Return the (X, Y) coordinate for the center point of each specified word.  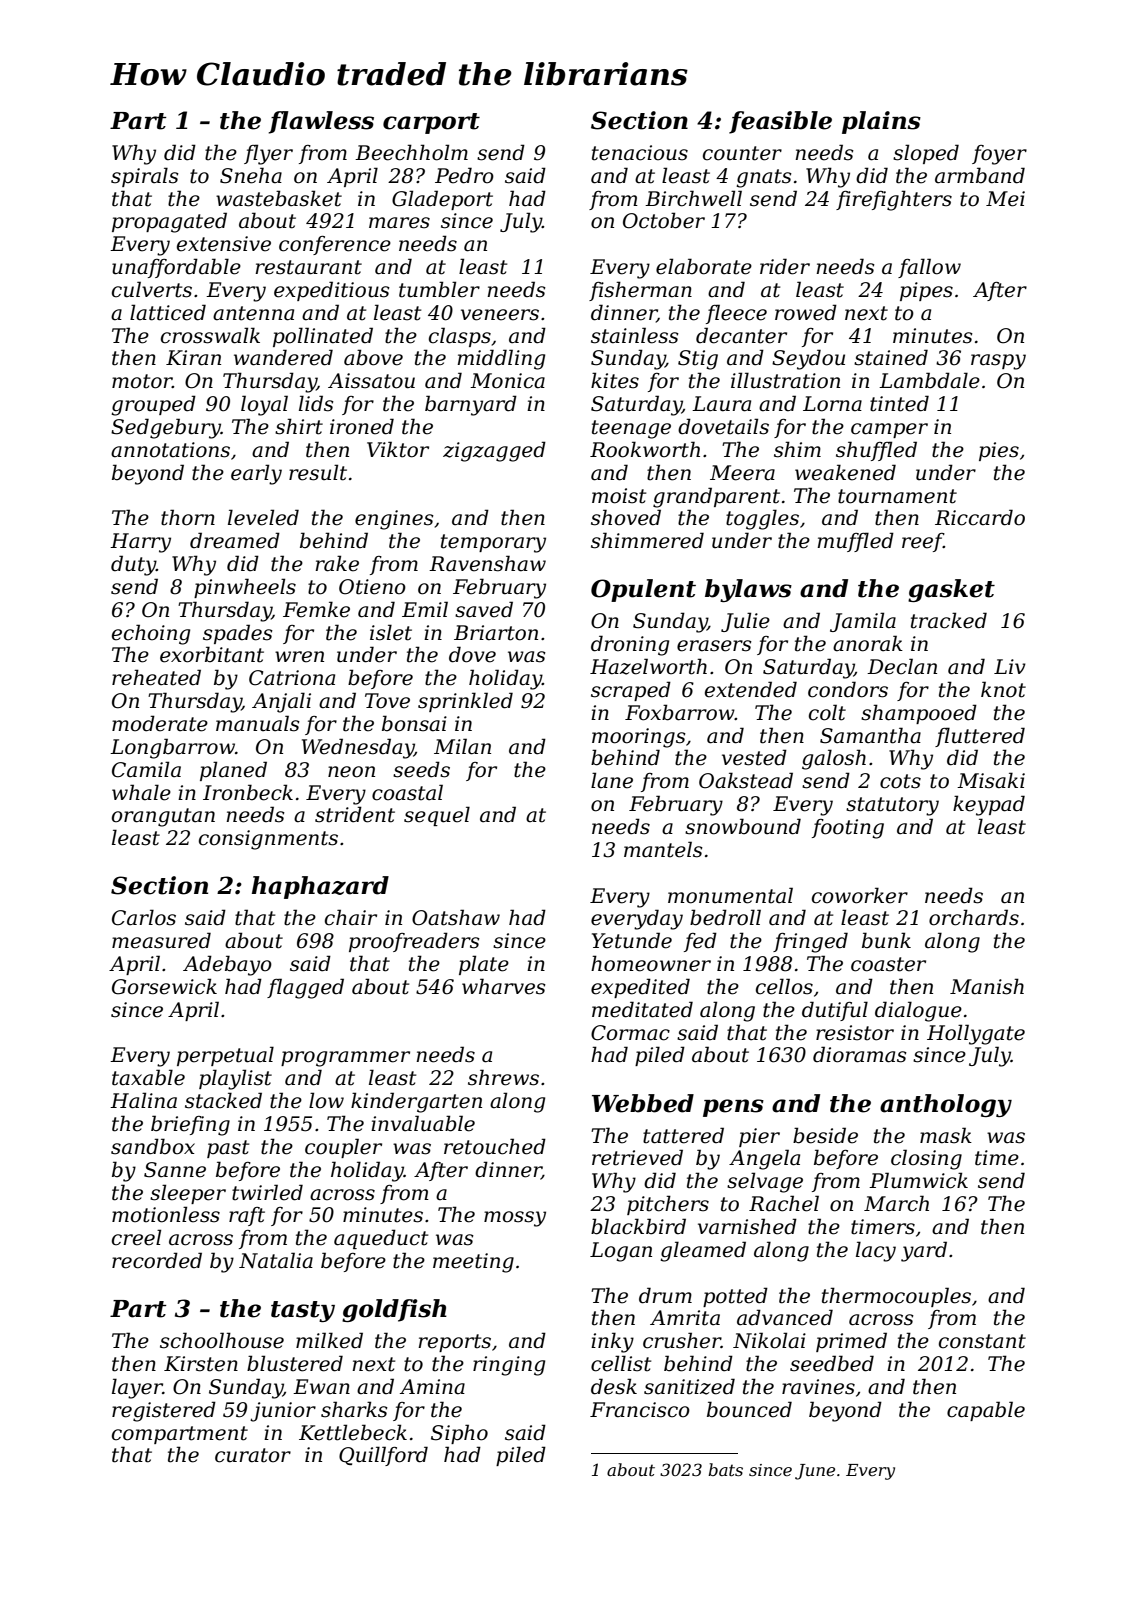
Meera (742, 473)
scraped (631, 691)
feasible (780, 122)
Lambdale (929, 380)
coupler (343, 1148)
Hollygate (976, 1034)
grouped (153, 405)
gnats (764, 178)
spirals (145, 177)
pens (733, 1108)
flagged (305, 988)
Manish (987, 986)
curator (253, 1455)
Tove (387, 701)
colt (827, 712)
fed (700, 942)
